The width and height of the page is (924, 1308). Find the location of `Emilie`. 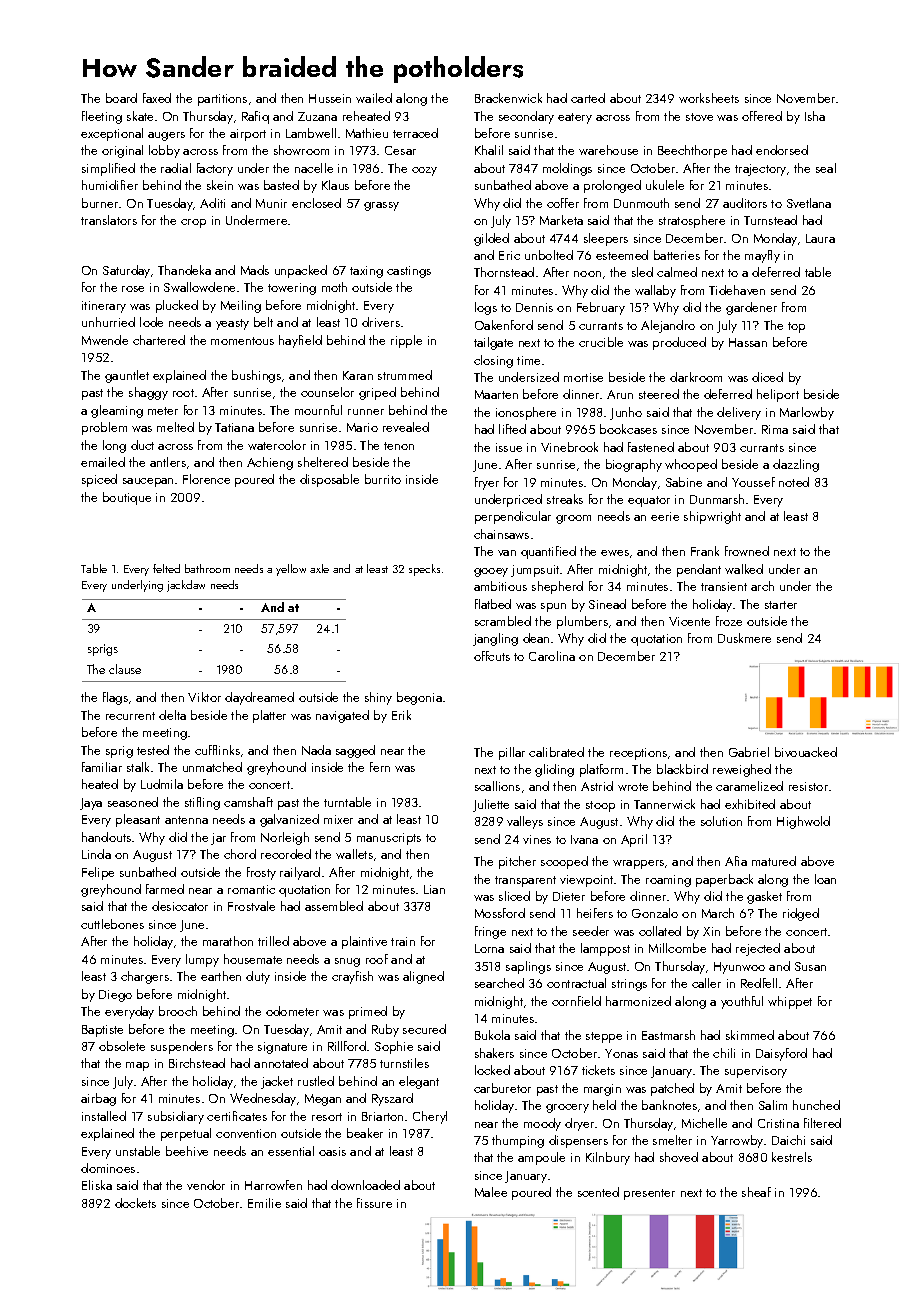

Emilie is located at coordinates (264, 1203).
